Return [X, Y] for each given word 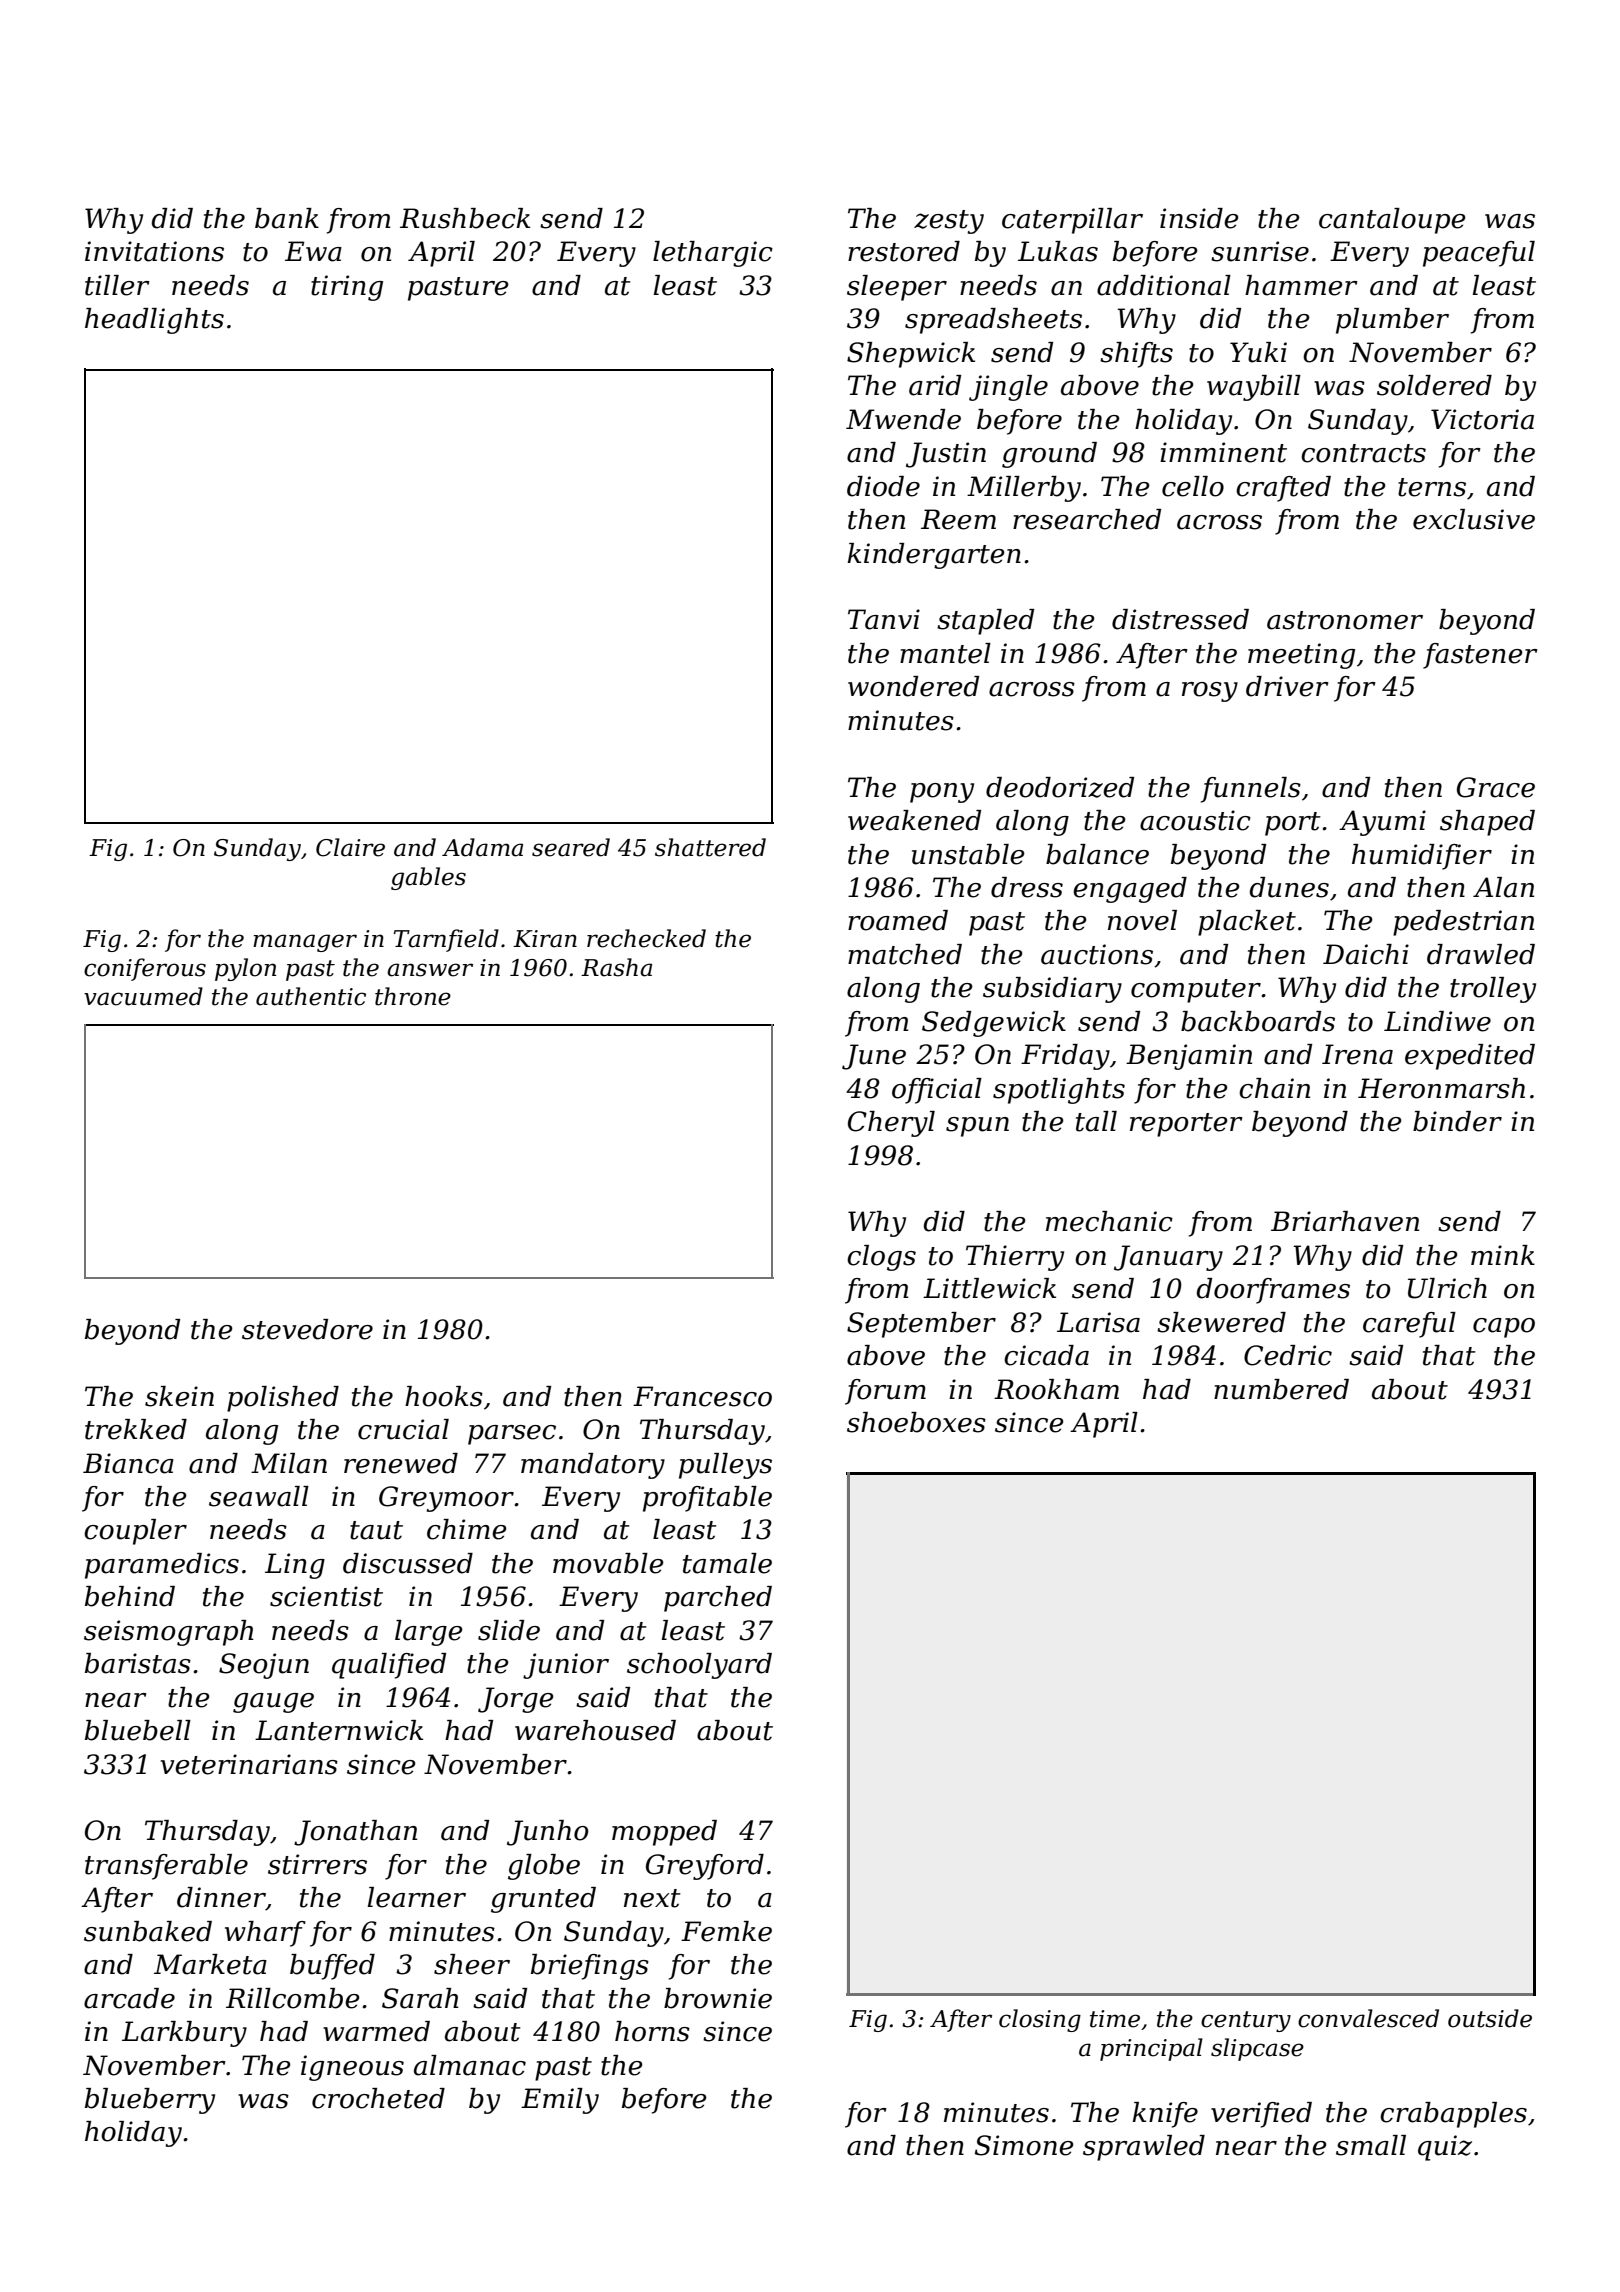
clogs [881, 1258]
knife [1165, 2115]
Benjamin [1189, 1057]
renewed [401, 1463]
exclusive [1474, 519]
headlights [154, 321]
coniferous [145, 969]
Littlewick [989, 1288]
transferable [166, 1867]
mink [1503, 1255]
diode [883, 486]
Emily [560, 2101]
